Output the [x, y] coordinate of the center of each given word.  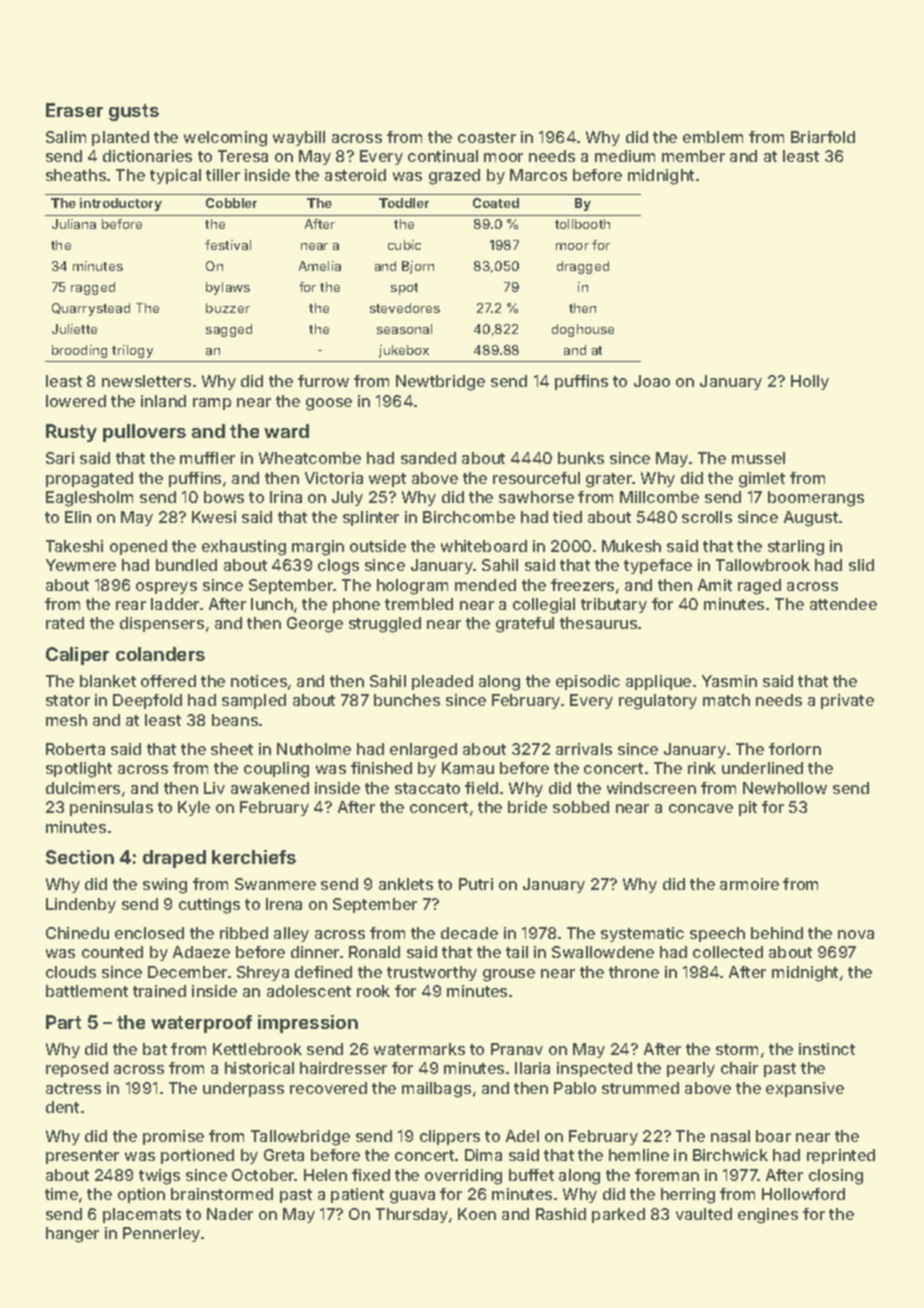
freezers [582, 585]
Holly [810, 382]
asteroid [355, 175]
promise [173, 1137]
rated [65, 623]
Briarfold [823, 137]
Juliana [74, 224]
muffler [207, 458]
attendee [843, 604]
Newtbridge [440, 383]
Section [80, 857]
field [481, 788]
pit [748, 808]
